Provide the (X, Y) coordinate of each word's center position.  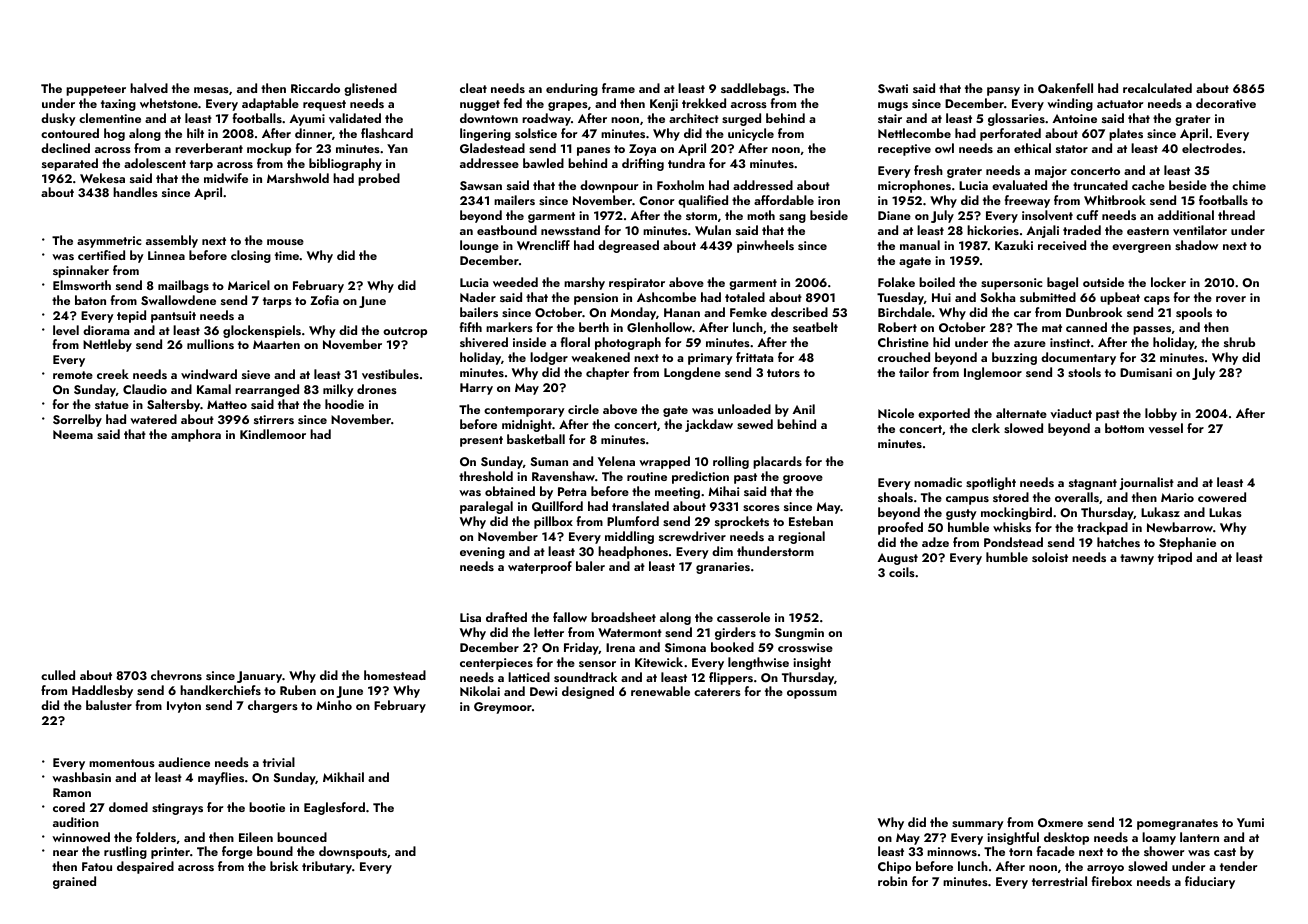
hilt (195, 133)
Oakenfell (1065, 88)
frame (618, 88)
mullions (210, 344)
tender (1239, 866)
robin (892, 881)
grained (74, 882)
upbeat (1120, 298)
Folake (896, 282)
